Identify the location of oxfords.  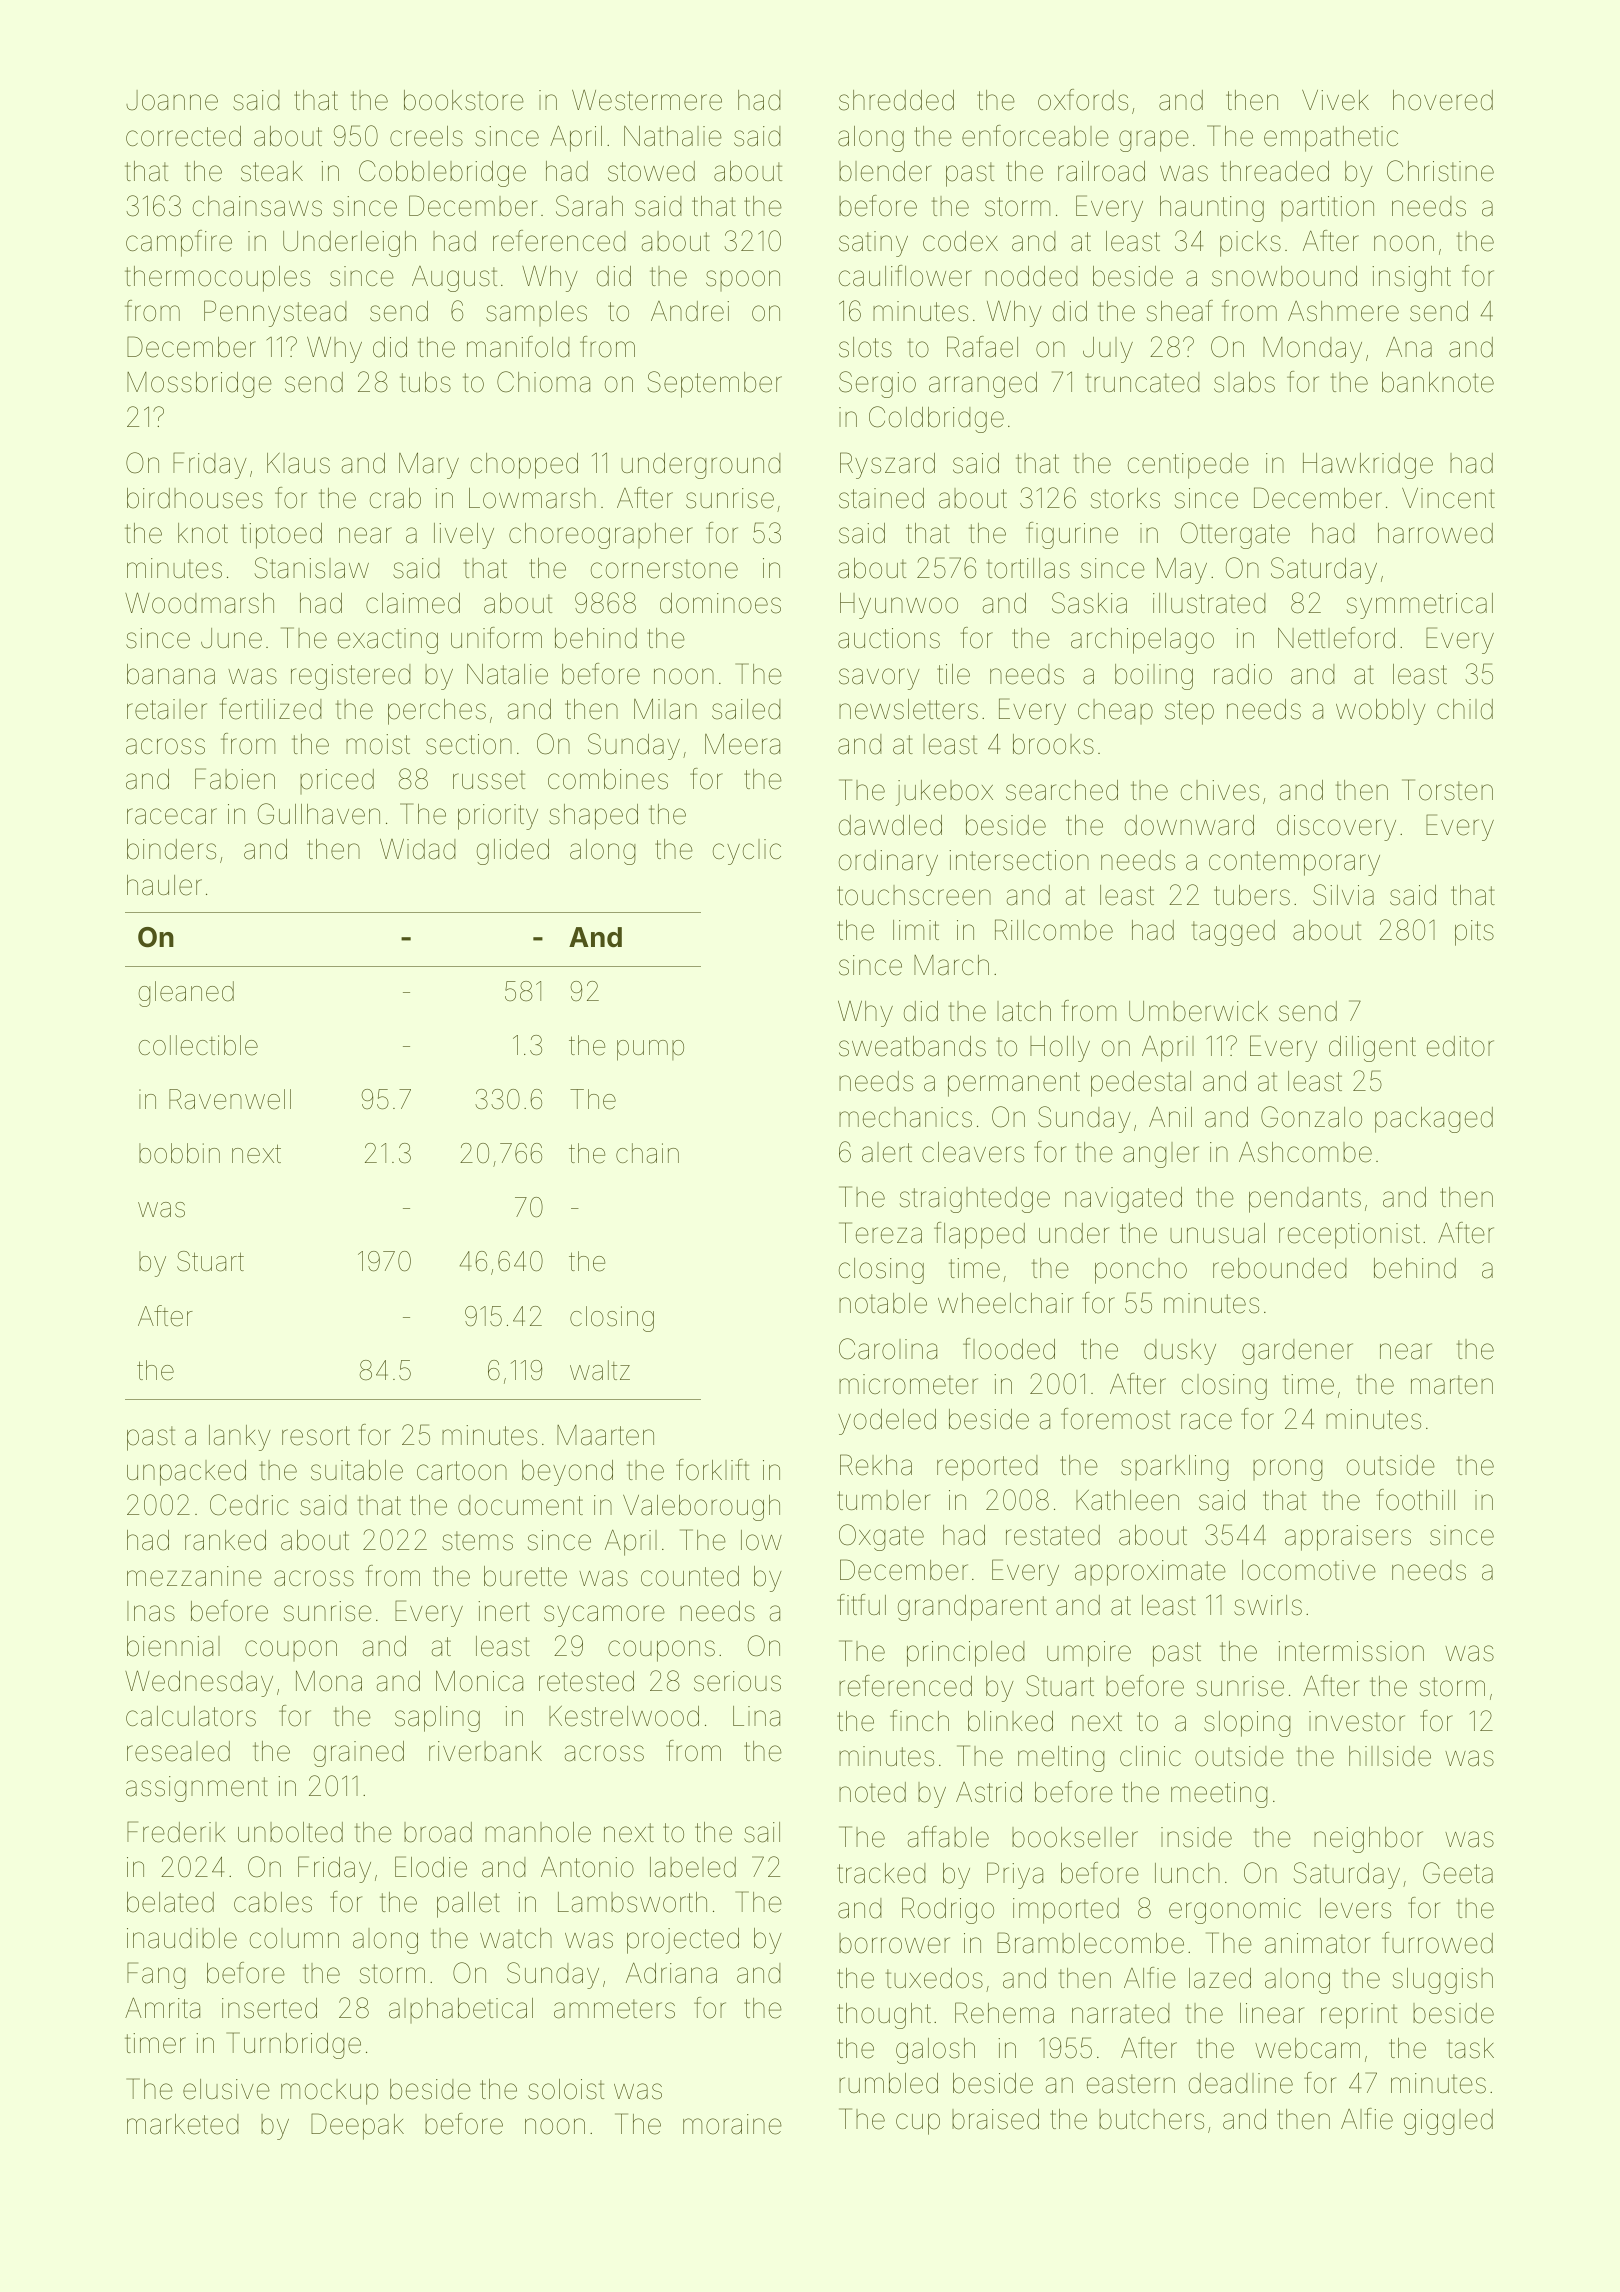
(1083, 100).
